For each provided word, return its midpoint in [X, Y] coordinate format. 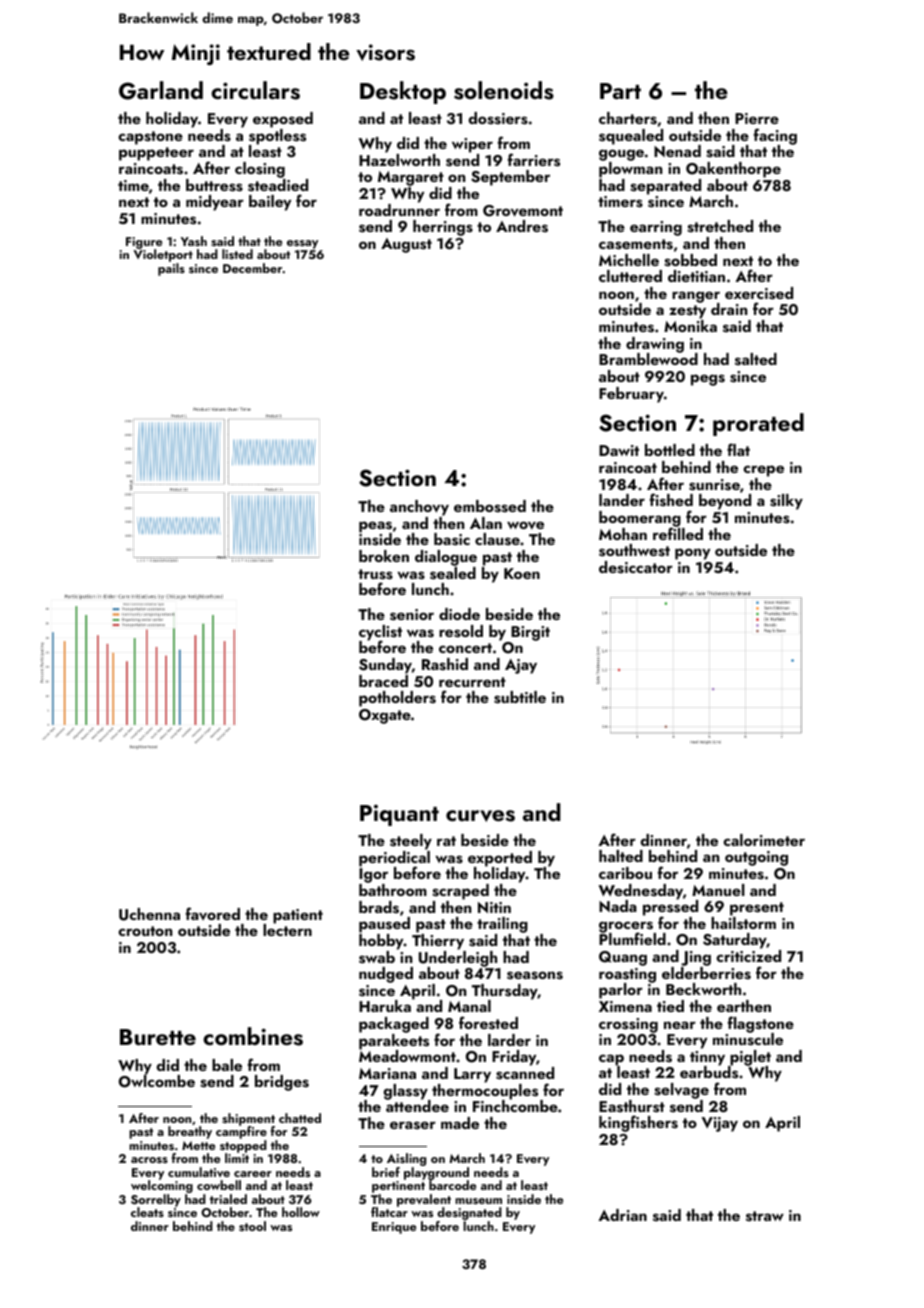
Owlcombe [157, 1081]
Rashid [445, 664]
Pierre [757, 118]
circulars [255, 90]
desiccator [636, 567]
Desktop [403, 92]
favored [213, 913]
